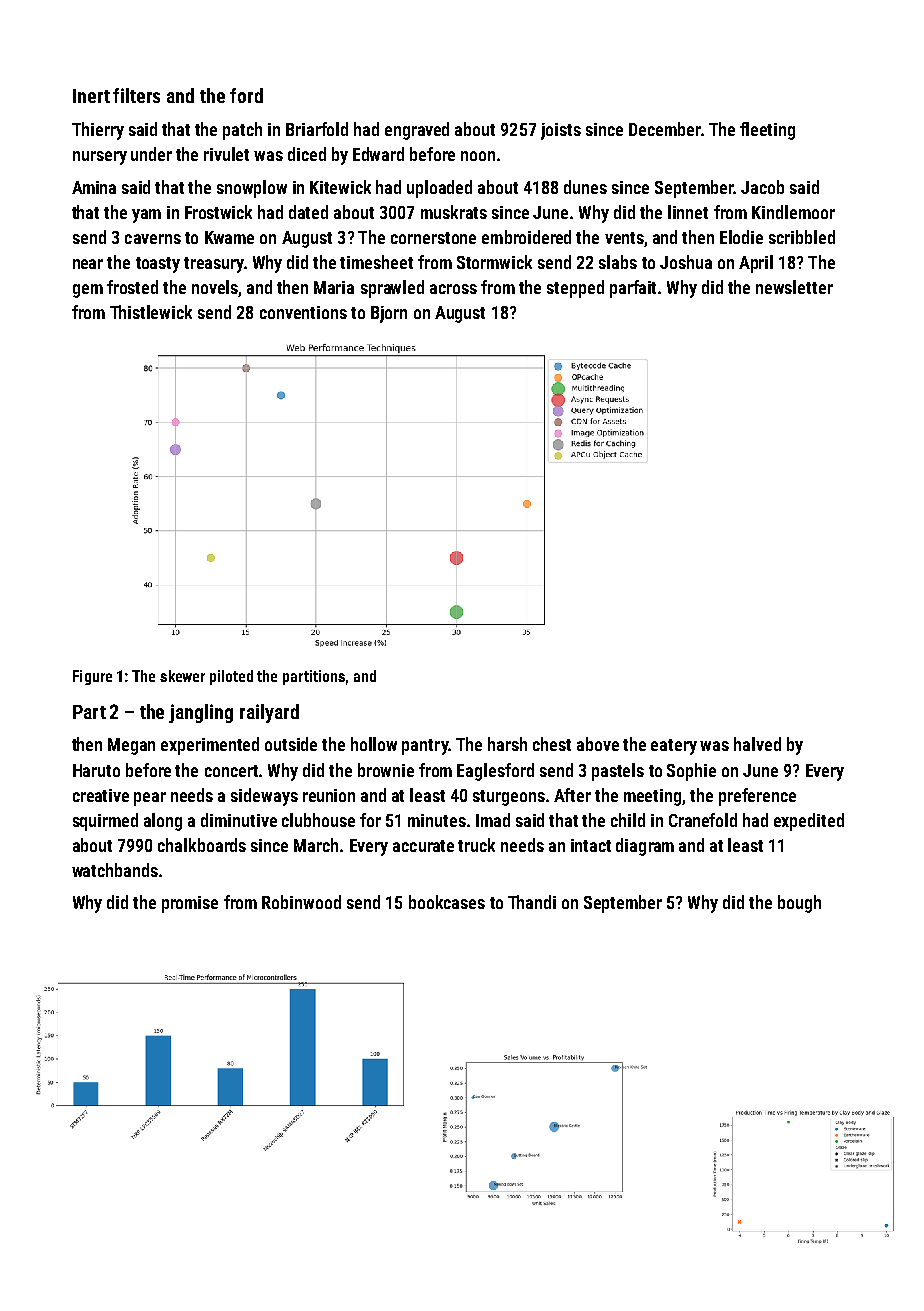 This screenshot has width=924, height=1311. I want to click on halved, so click(757, 744).
